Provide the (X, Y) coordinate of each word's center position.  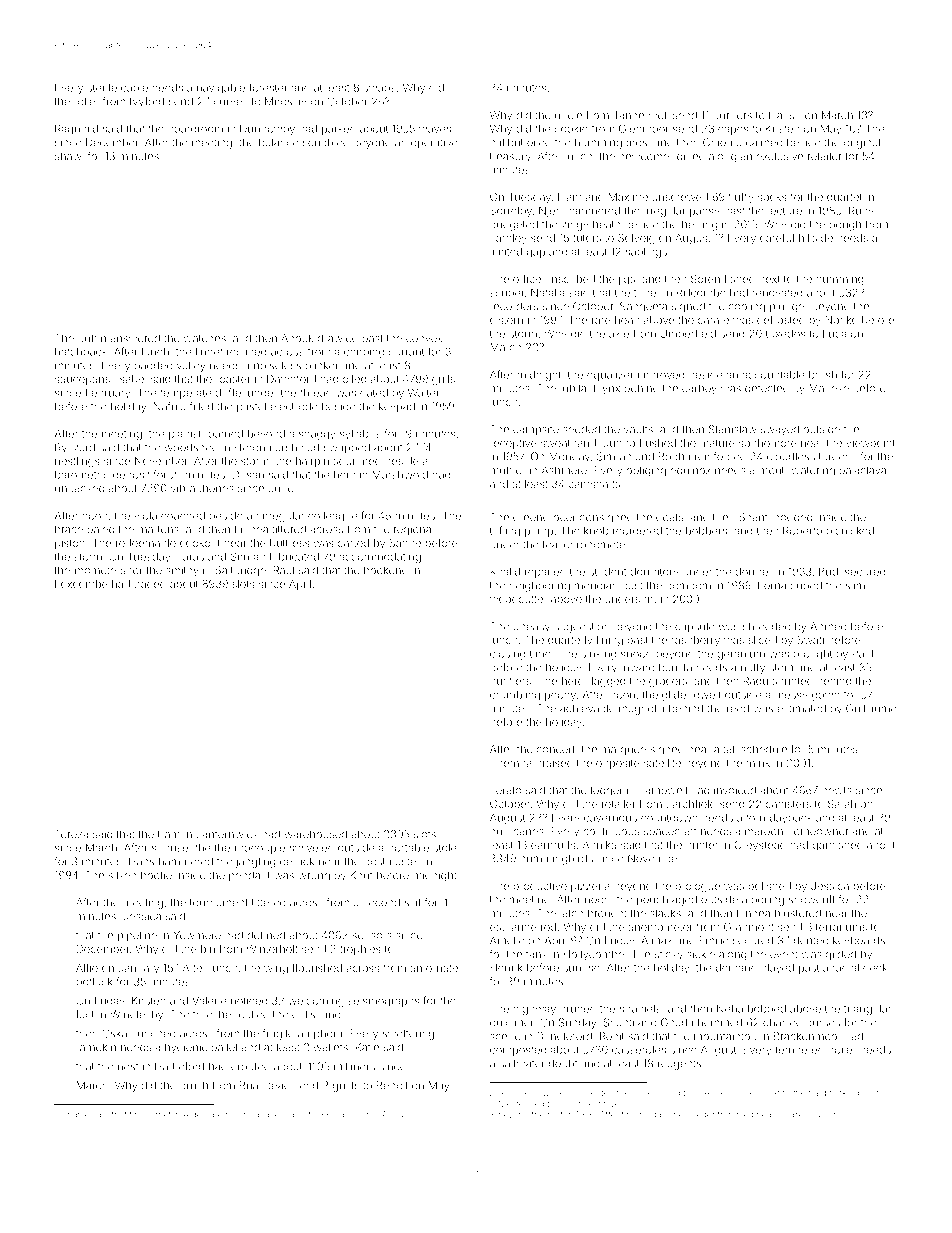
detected (767, 388)
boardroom (195, 129)
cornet (158, 1115)
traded (150, 584)
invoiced (735, 790)
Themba (511, 763)
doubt (563, 1063)
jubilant (578, 389)
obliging (646, 471)
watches (205, 338)
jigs (627, 280)
